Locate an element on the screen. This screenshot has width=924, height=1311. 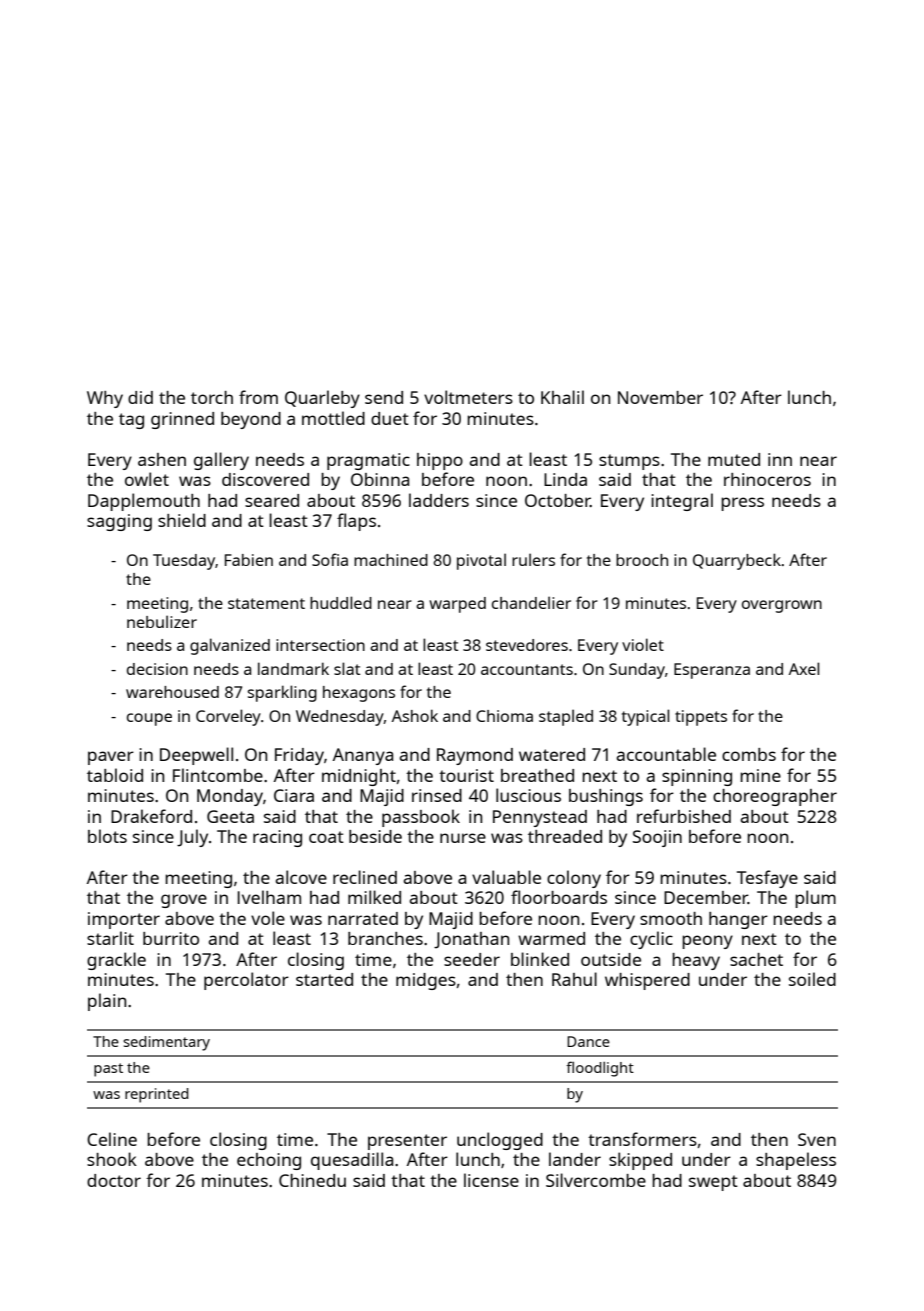
soiled is located at coordinates (812, 979).
